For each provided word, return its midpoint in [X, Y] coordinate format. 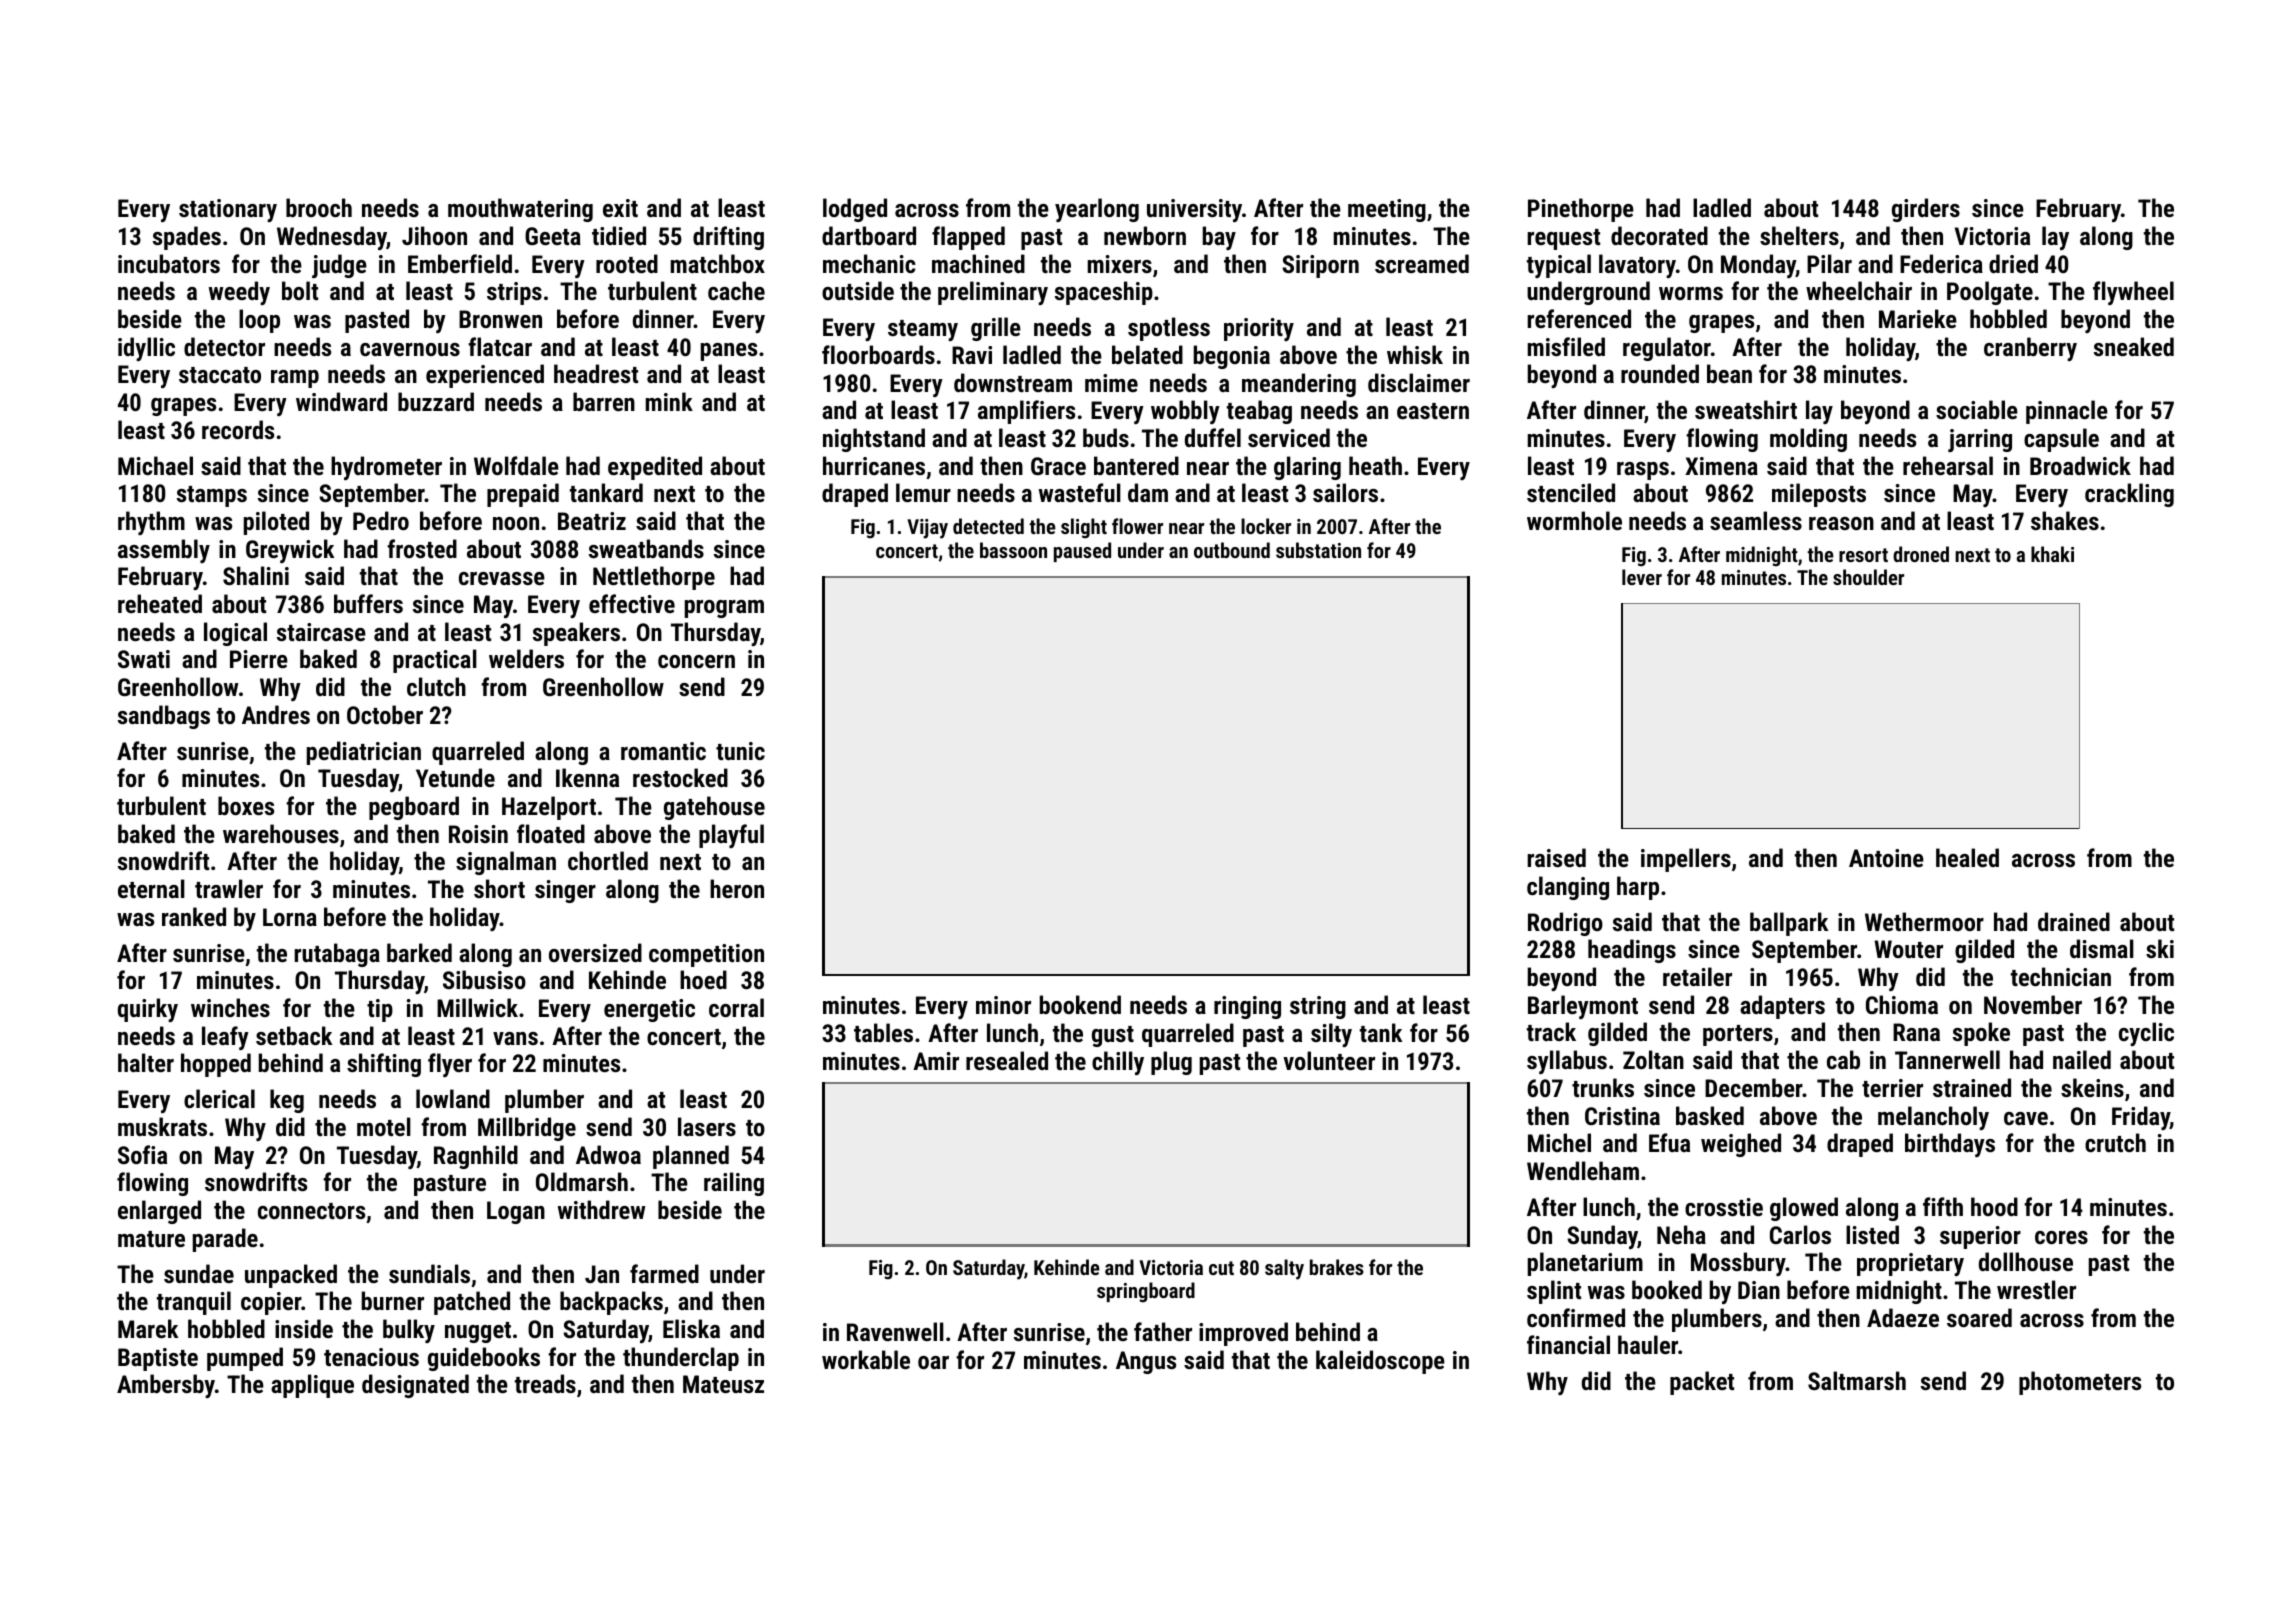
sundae [199, 1273]
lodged [855, 210]
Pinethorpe [1581, 210]
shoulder [1868, 577]
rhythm [151, 523]
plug [1171, 1063]
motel [384, 1126]
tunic [740, 751]
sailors [1345, 492]
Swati [144, 659]
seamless [1756, 520]
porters [1738, 1035]
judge [339, 266]
